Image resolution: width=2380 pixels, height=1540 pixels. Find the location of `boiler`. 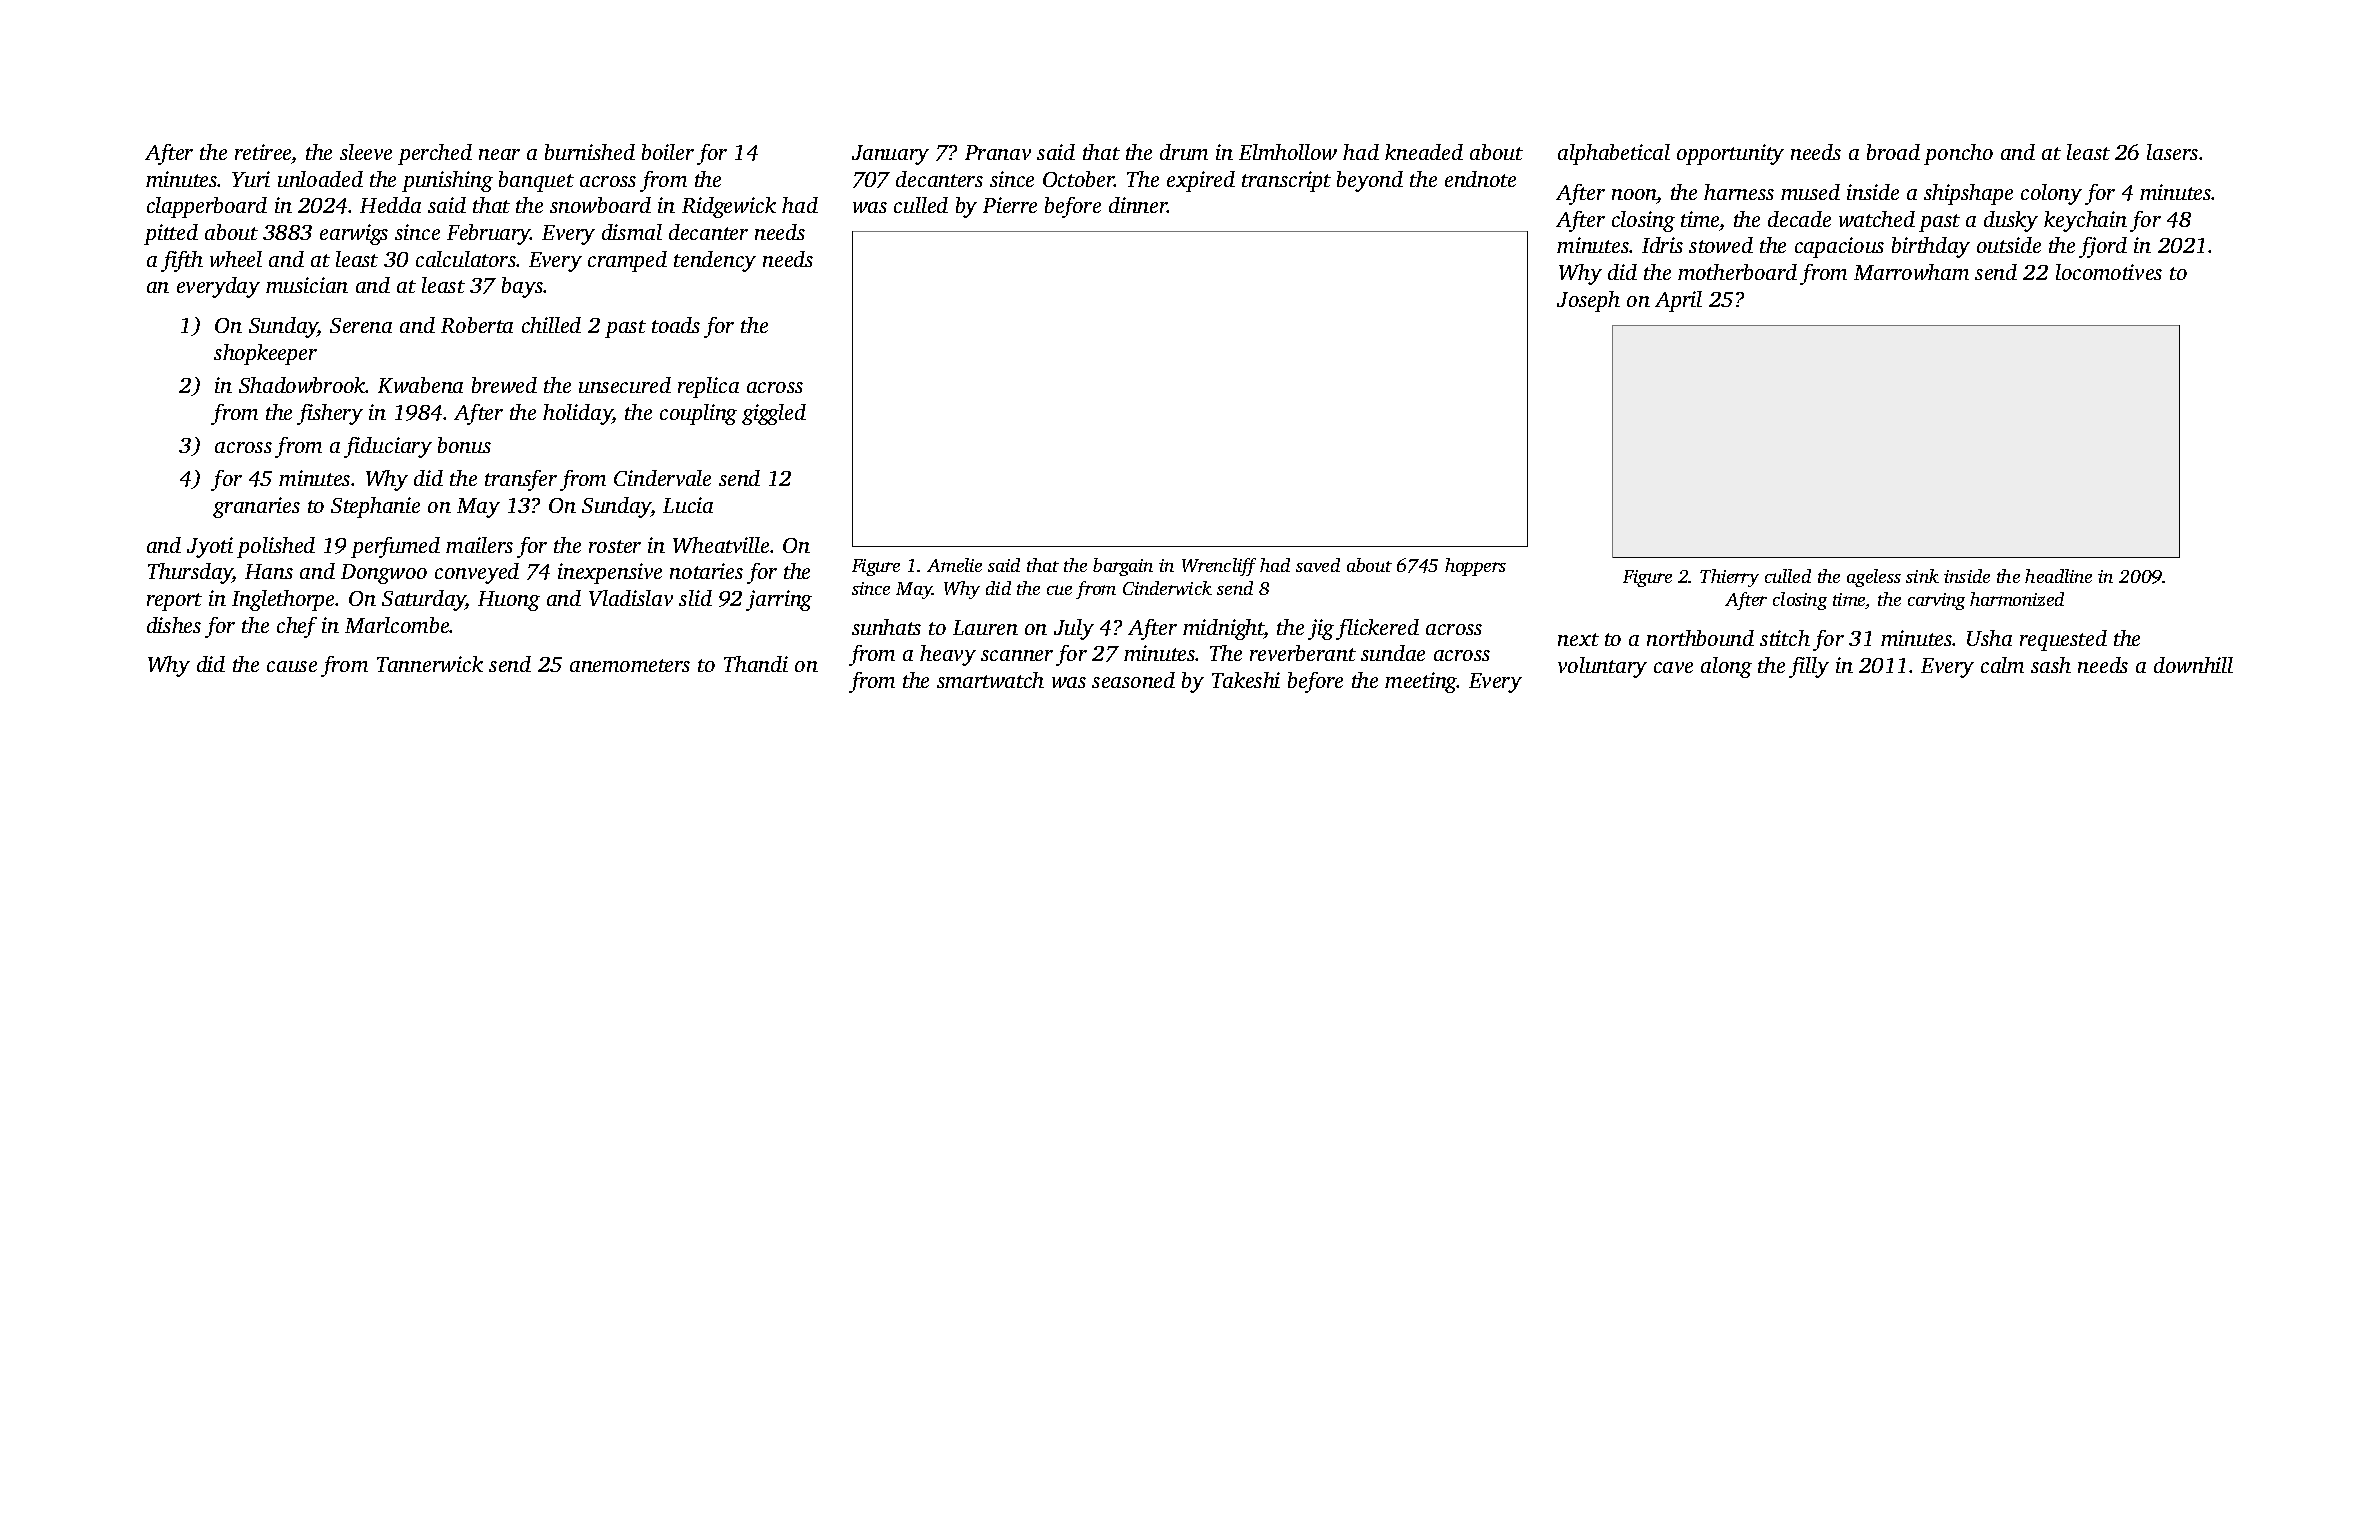

boiler is located at coordinates (668, 152).
